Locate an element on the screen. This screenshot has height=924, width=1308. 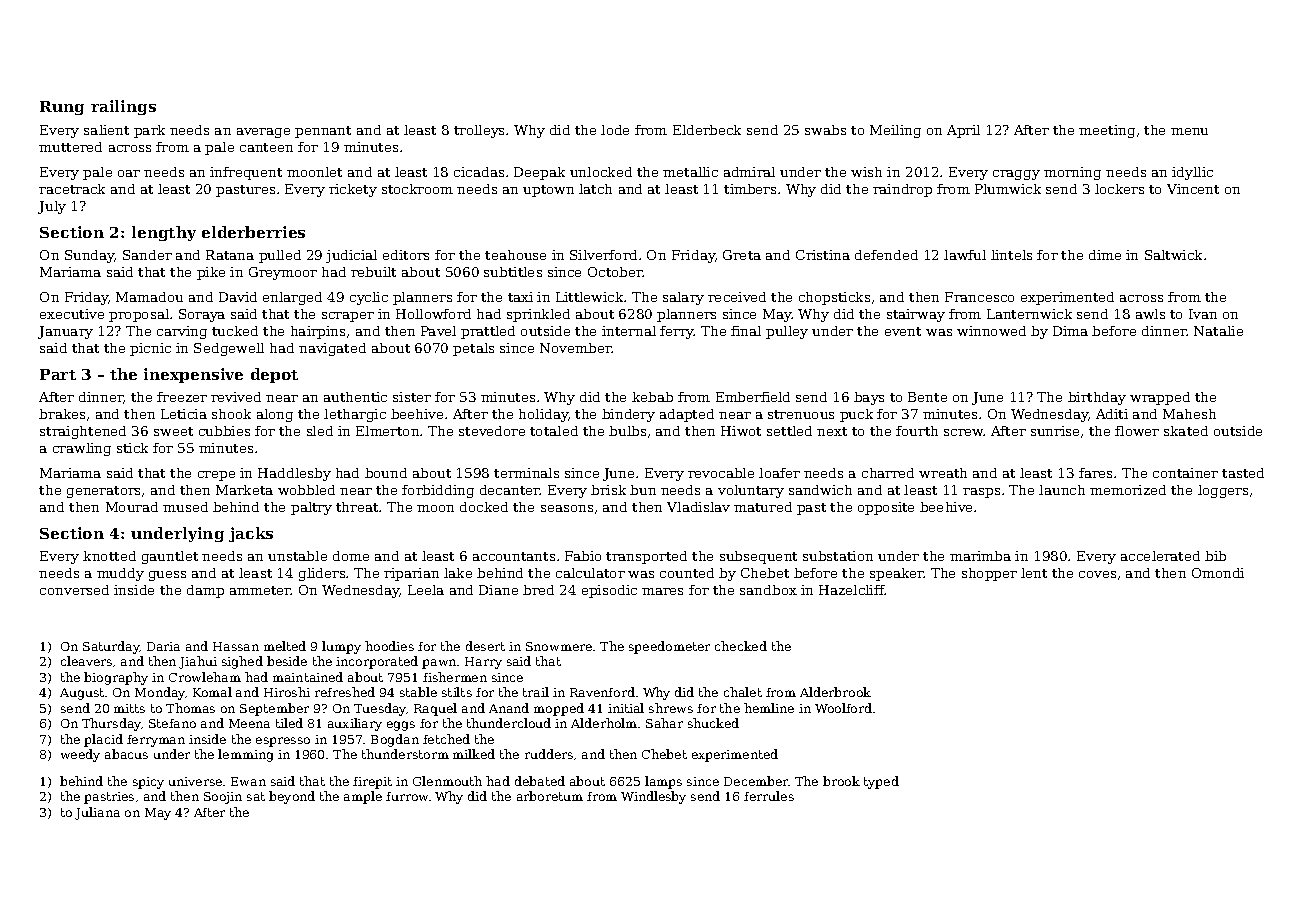
jacks is located at coordinates (251, 534).
